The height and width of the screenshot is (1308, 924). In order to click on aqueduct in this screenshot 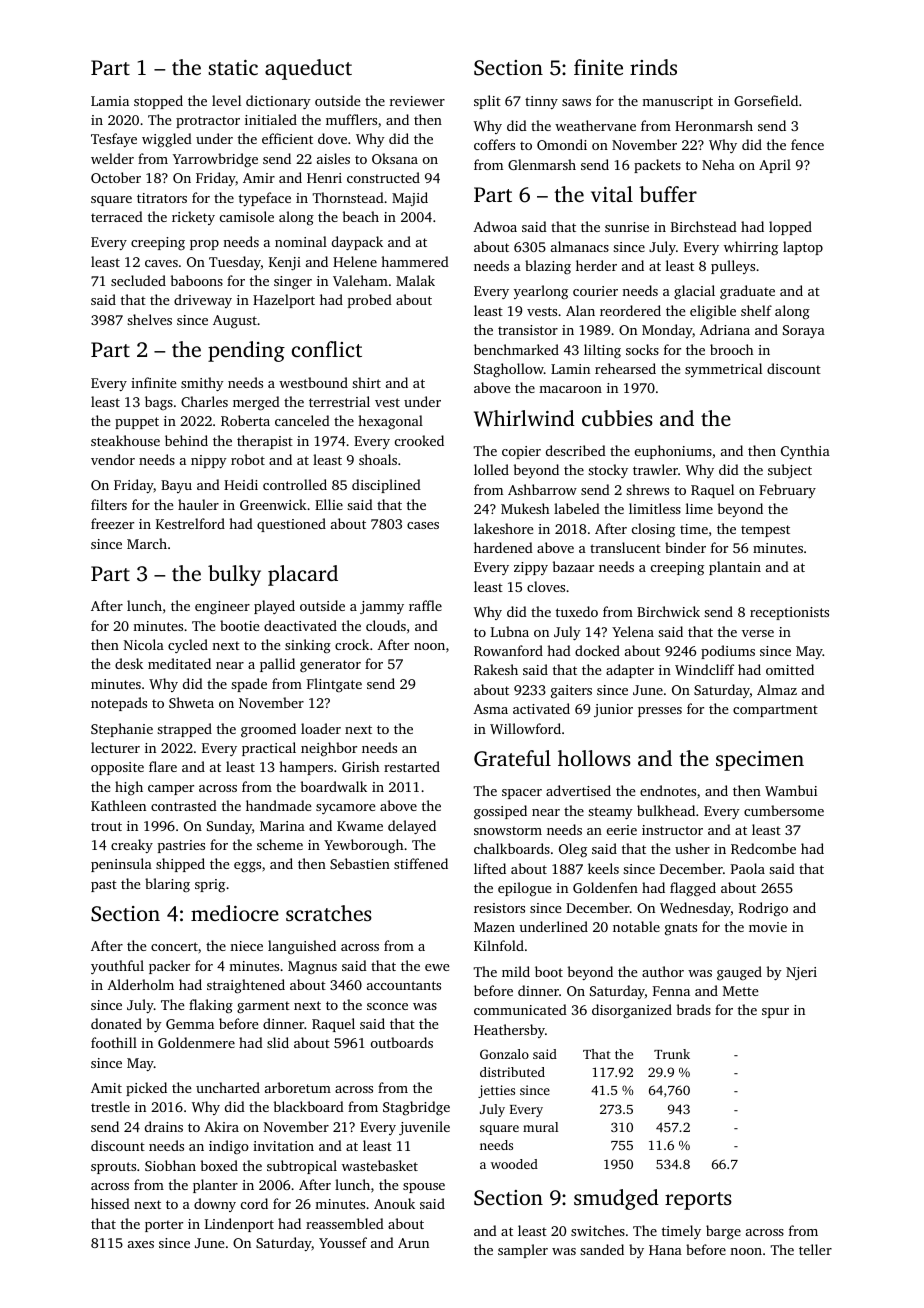, I will do `click(308, 69)`.
